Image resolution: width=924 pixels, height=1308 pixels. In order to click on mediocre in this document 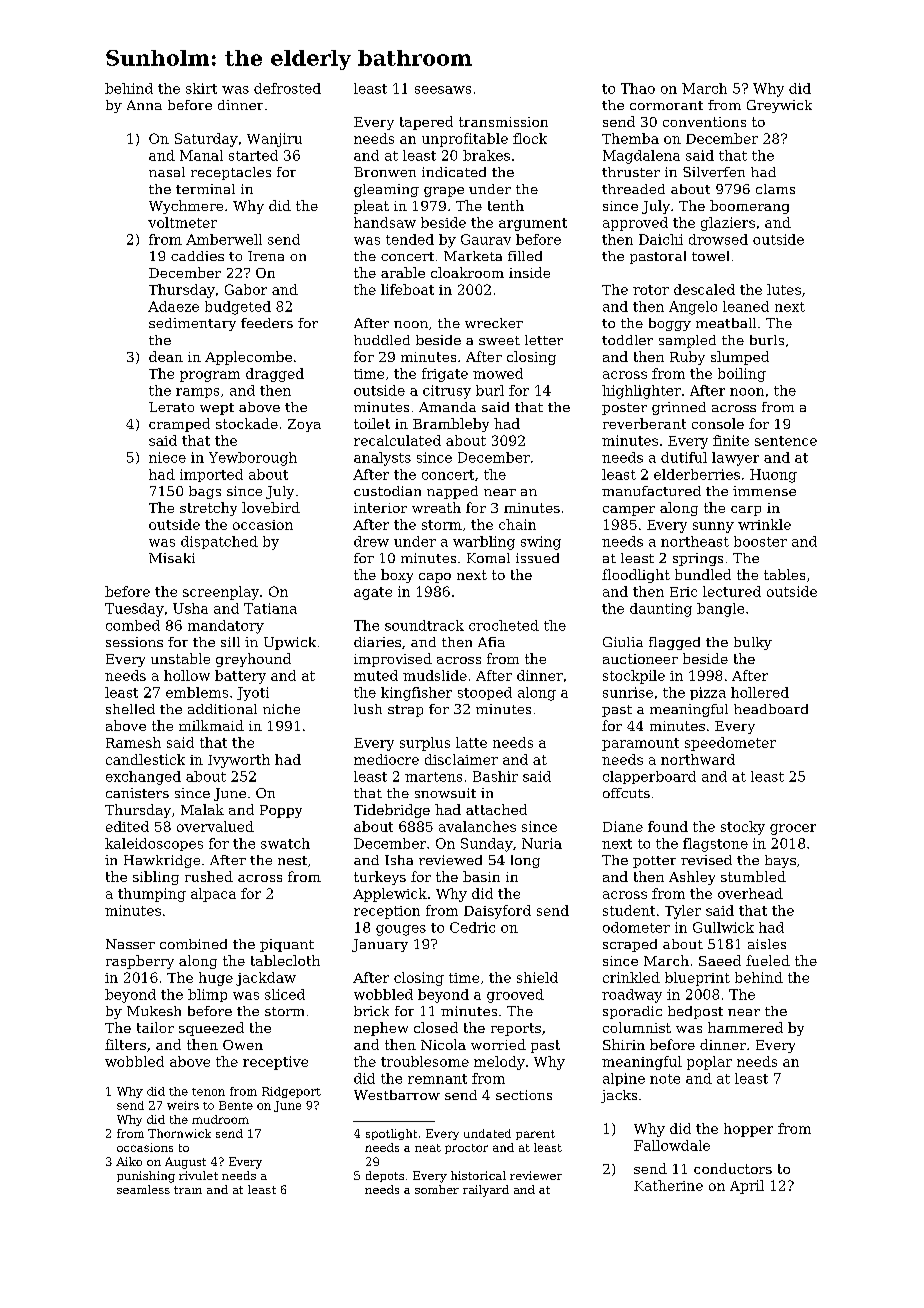, I will do `click(386, 759)`.
